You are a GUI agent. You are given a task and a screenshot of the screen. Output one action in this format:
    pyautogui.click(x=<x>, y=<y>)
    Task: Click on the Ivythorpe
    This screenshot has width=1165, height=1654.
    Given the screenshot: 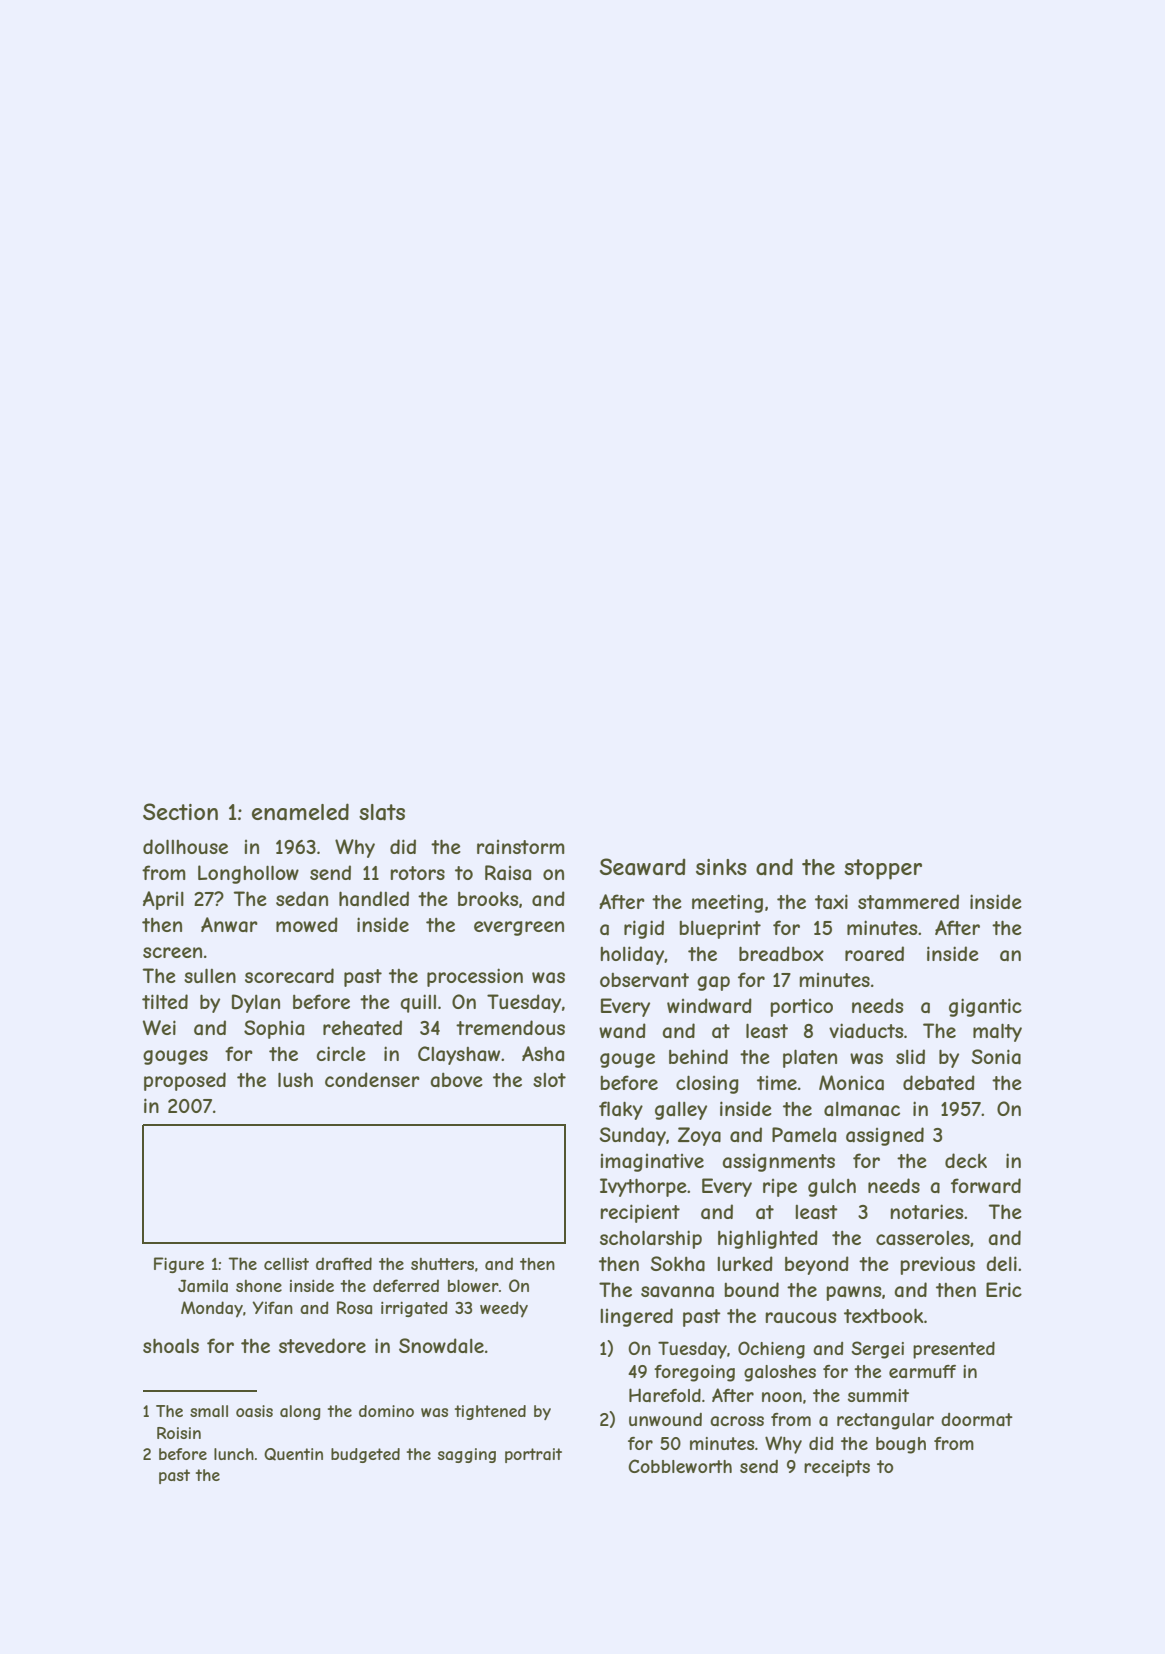 What is the action you would take?
    pyautogui.click(x=643, y=1187)
